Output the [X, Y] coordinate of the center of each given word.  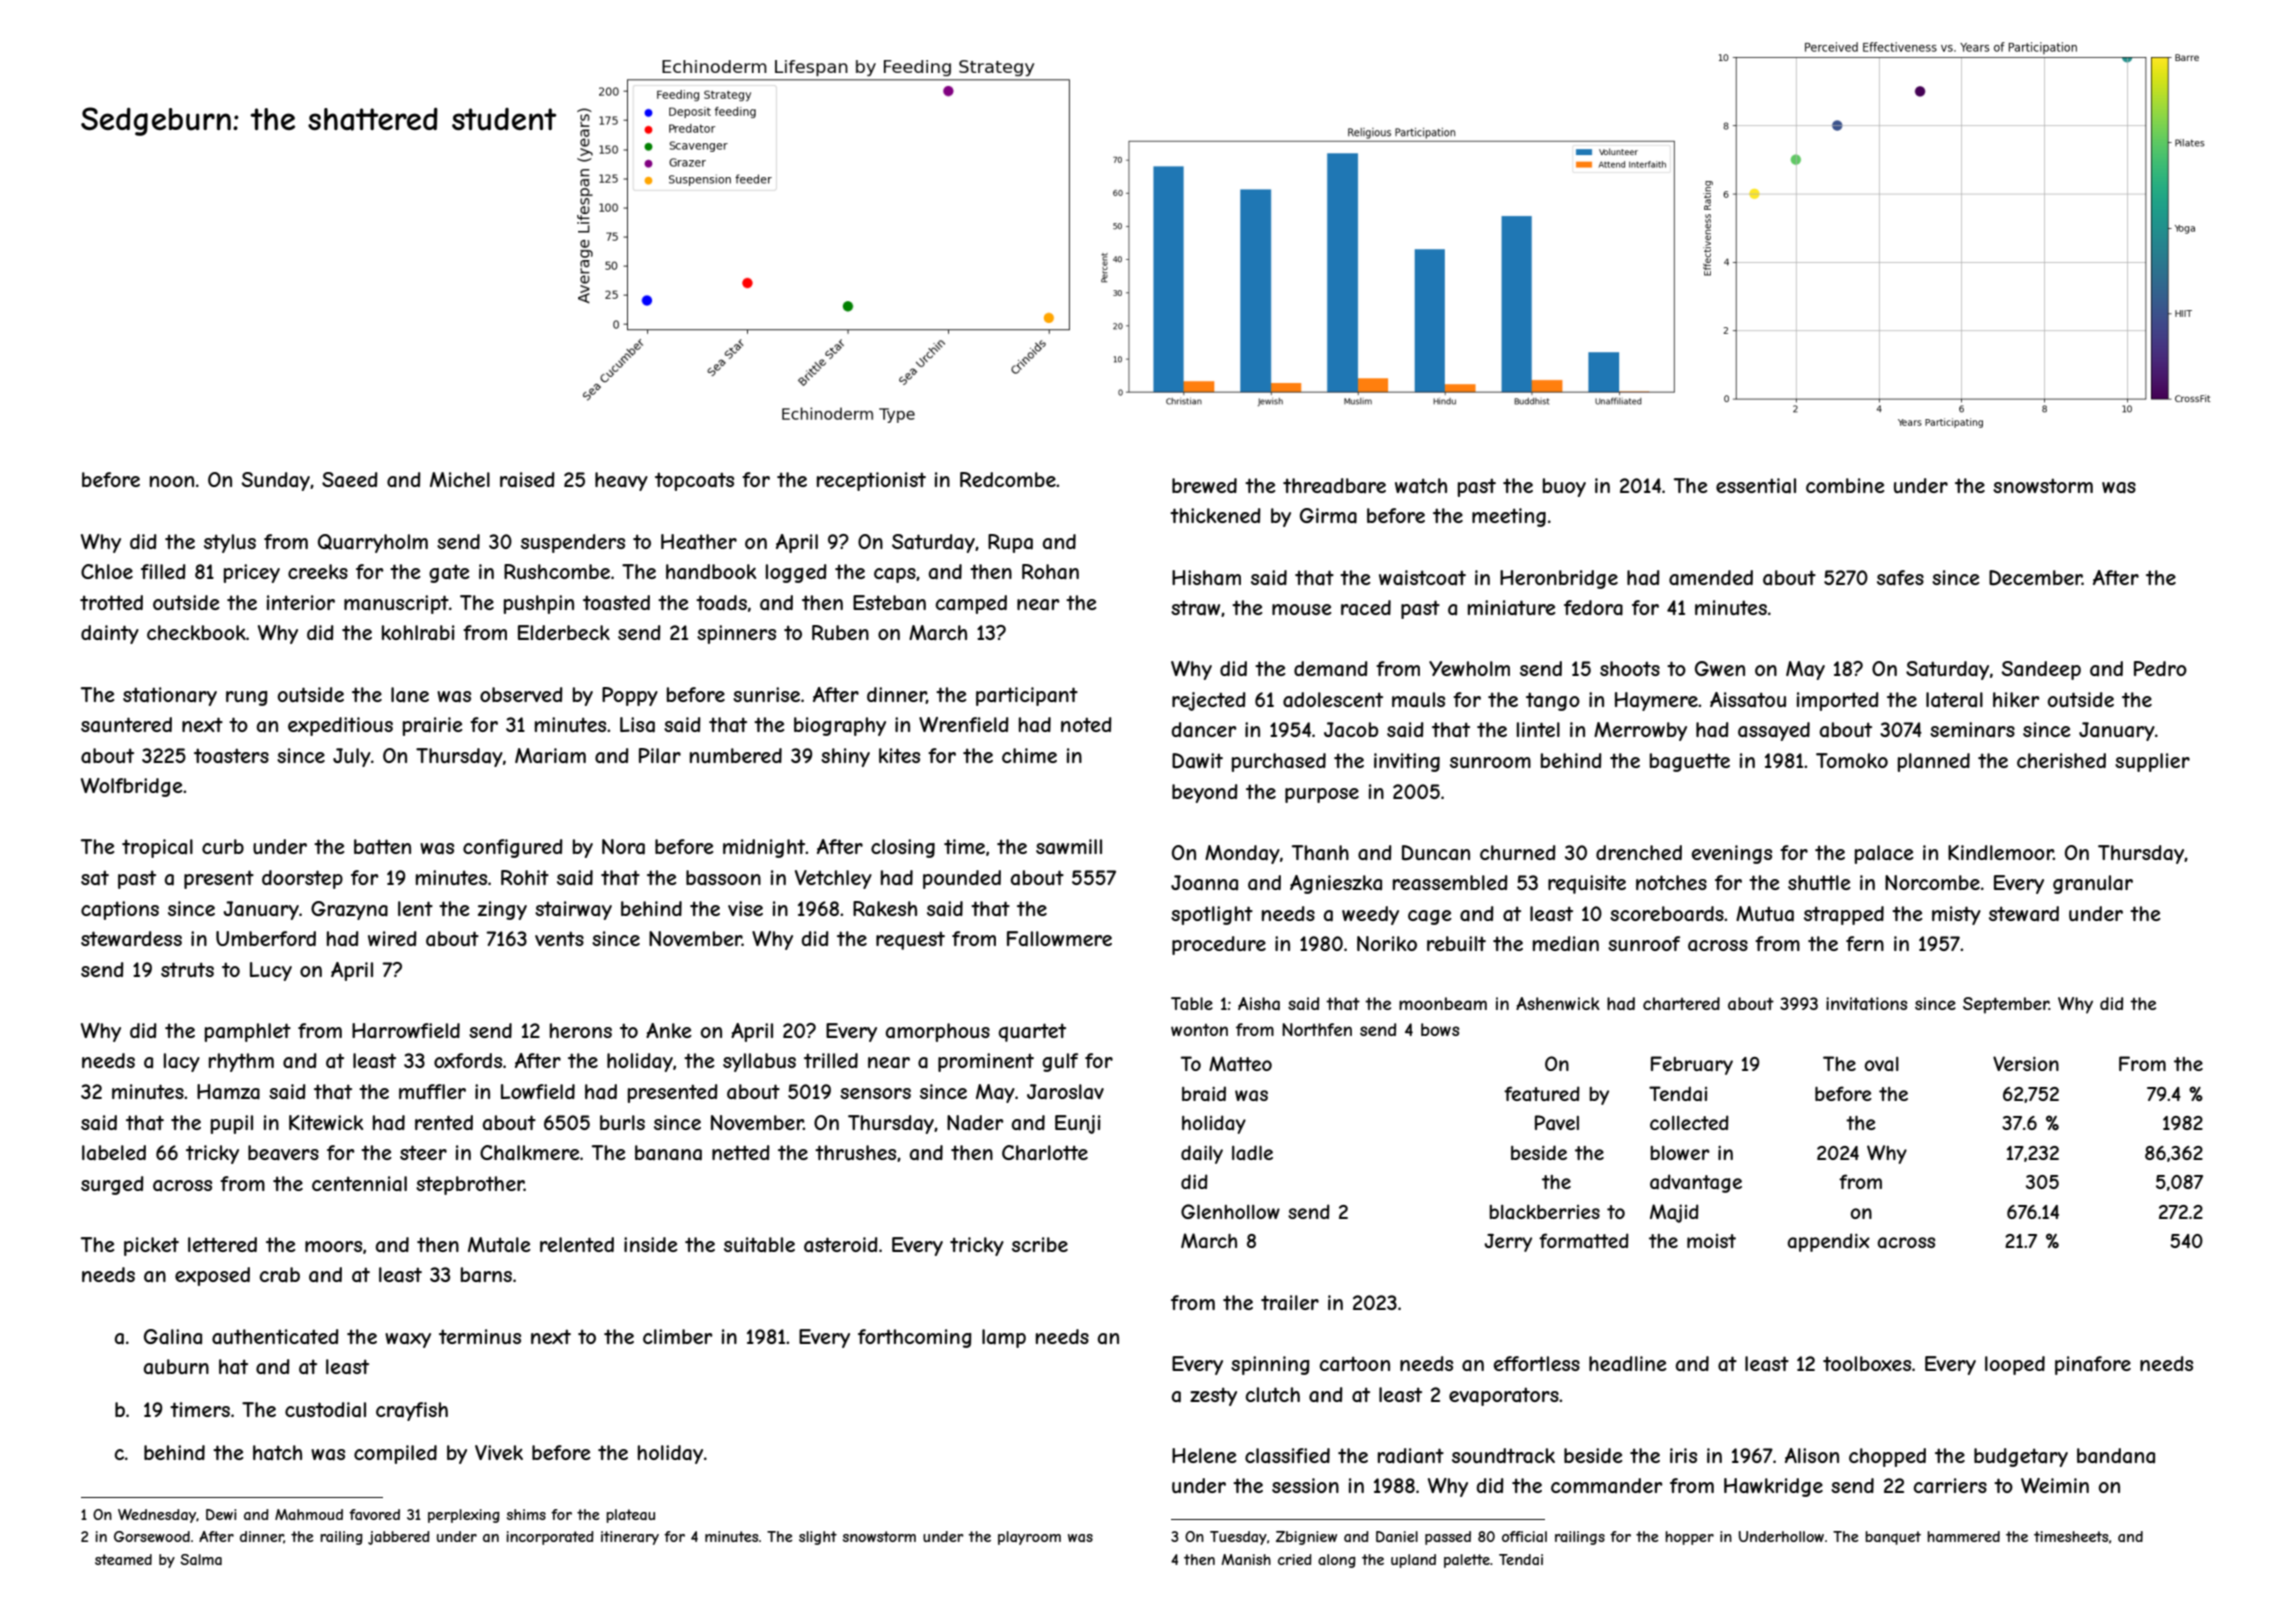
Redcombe [1008, 479]
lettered [222, 1244]
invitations [1866, 1003]
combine [1845, 485]
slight [818, 1538]
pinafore [2093, 1365]
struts [187, 969]
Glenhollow [1230, 1211]
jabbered [399, 1538]
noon [172, 481]
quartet [1032, 1032]
